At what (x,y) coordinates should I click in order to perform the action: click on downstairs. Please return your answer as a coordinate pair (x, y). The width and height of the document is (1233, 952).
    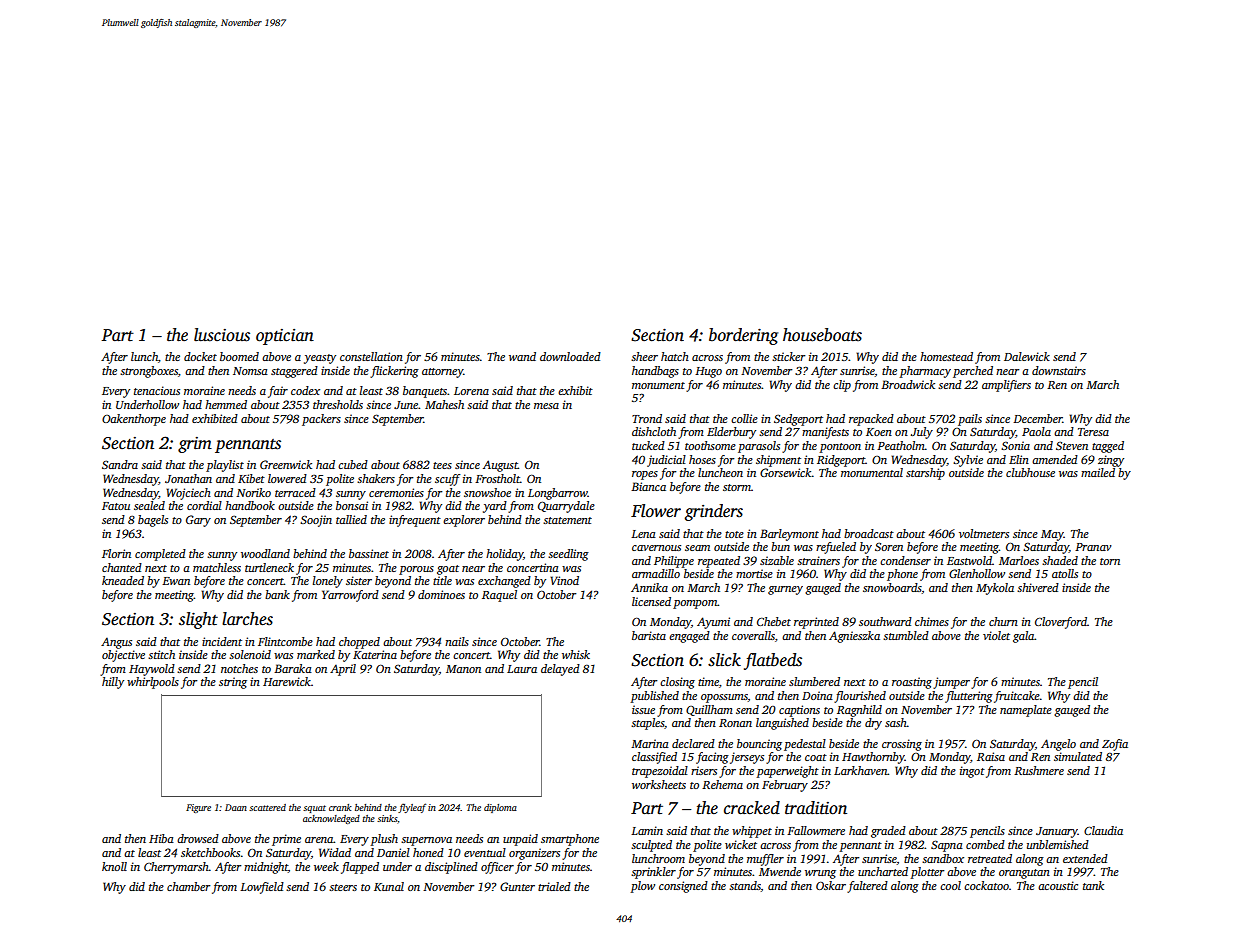
    Looking at the image, I should click on (1059, 370).
